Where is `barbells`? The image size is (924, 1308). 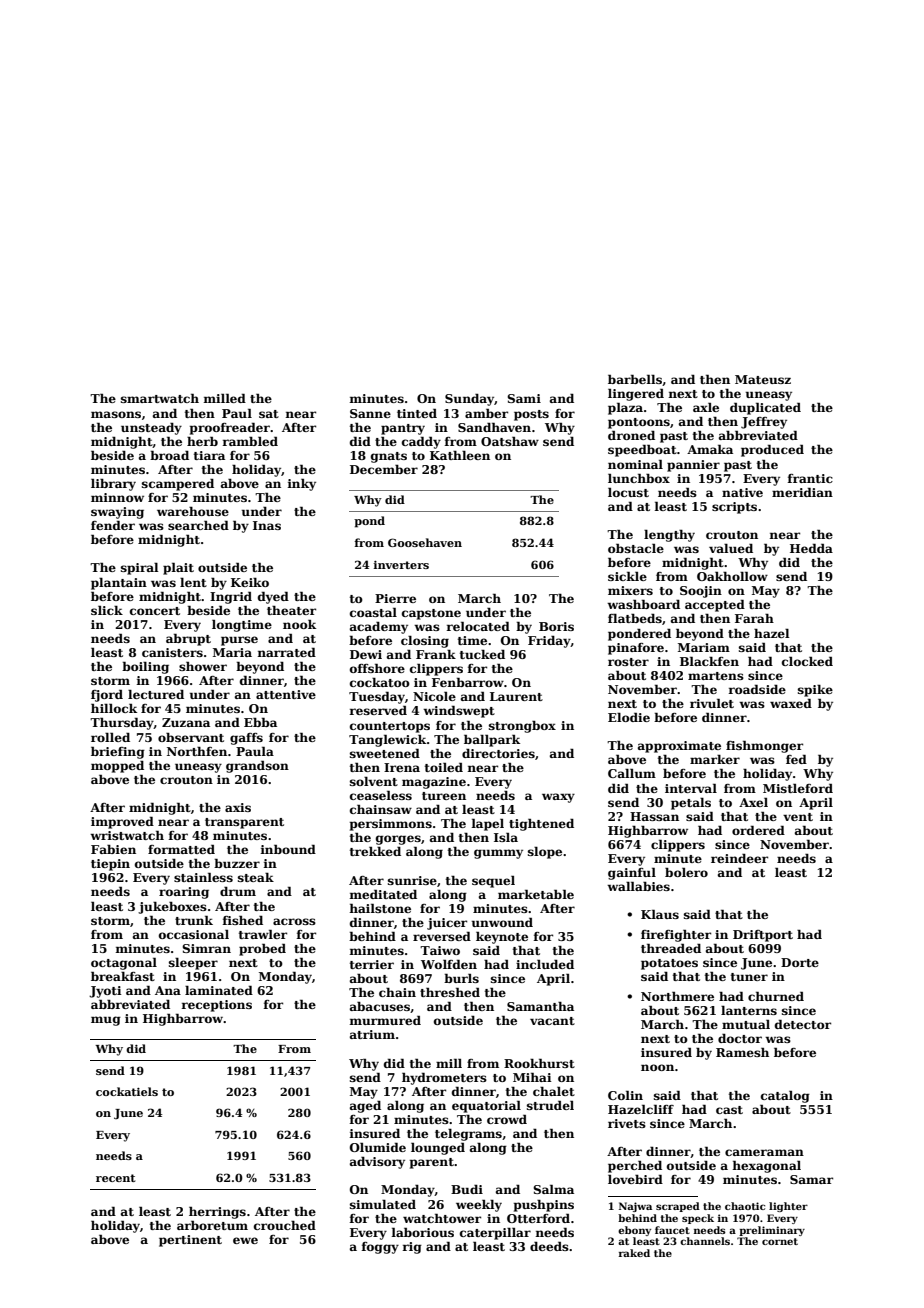 barbells is located at coordinates (635, 379).
